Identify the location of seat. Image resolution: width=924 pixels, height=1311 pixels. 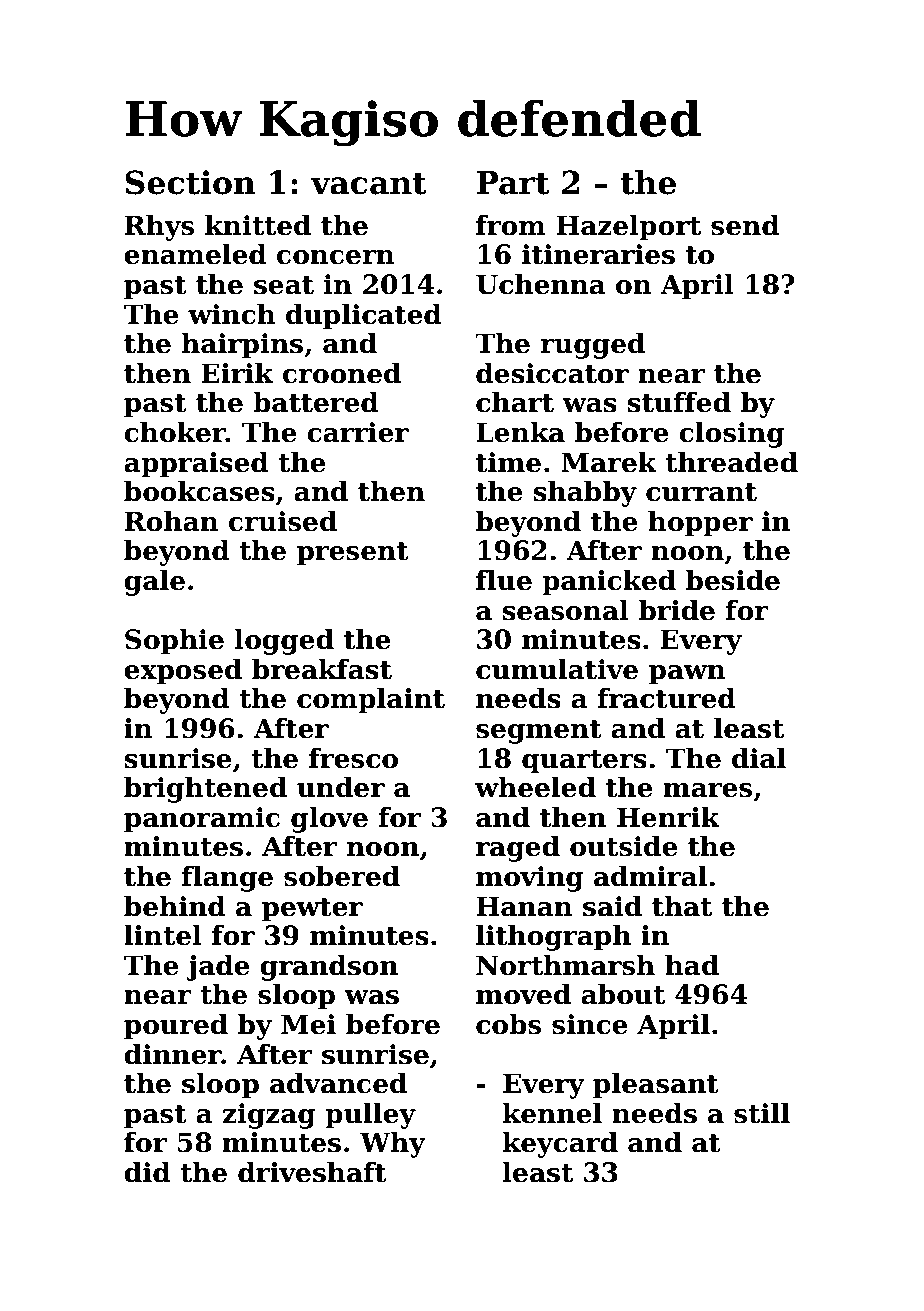
(284, 285).
